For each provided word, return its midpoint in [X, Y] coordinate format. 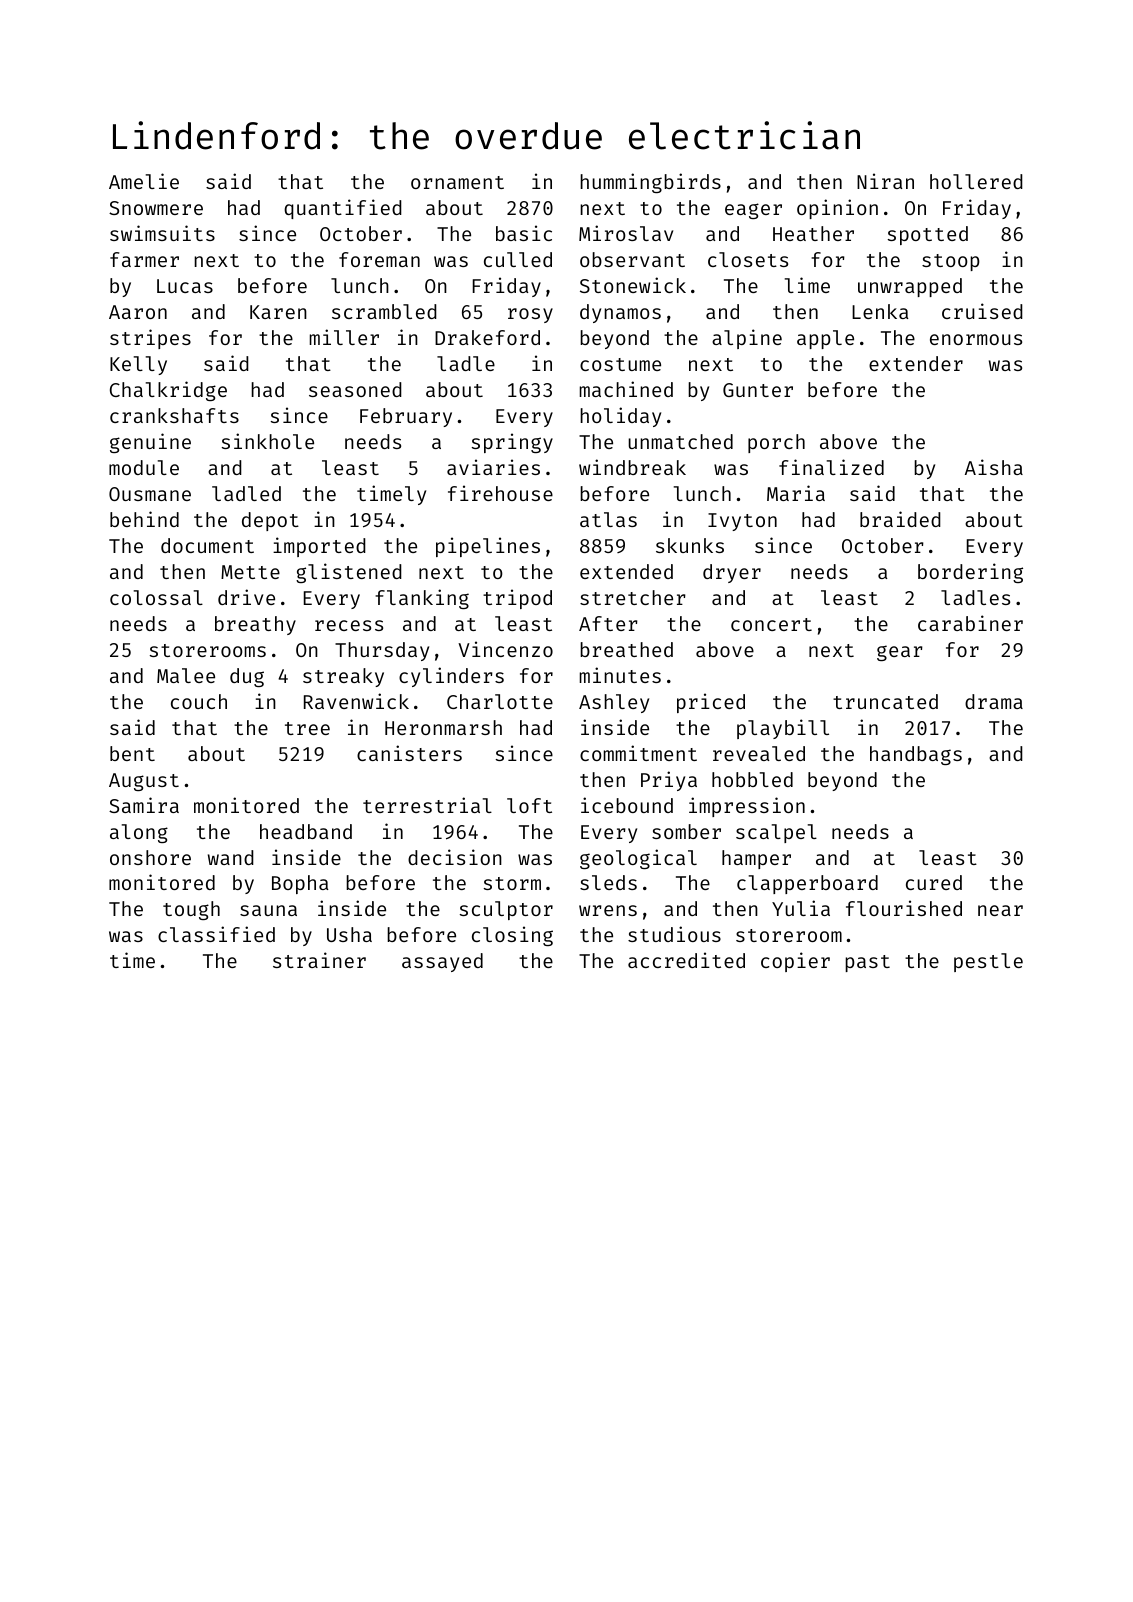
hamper [756, 859]
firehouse [500, 493]
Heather [813, 233]
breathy [255, 625]
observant [632, 259]
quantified [343, 209]
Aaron [138, 312]
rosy [530, 315]
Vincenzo [505, 649]
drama [994, 701]
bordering [970, 573]
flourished [904, 908]
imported [319, 547]
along [139, 833]
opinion [837, 209]
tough [191, 910]
